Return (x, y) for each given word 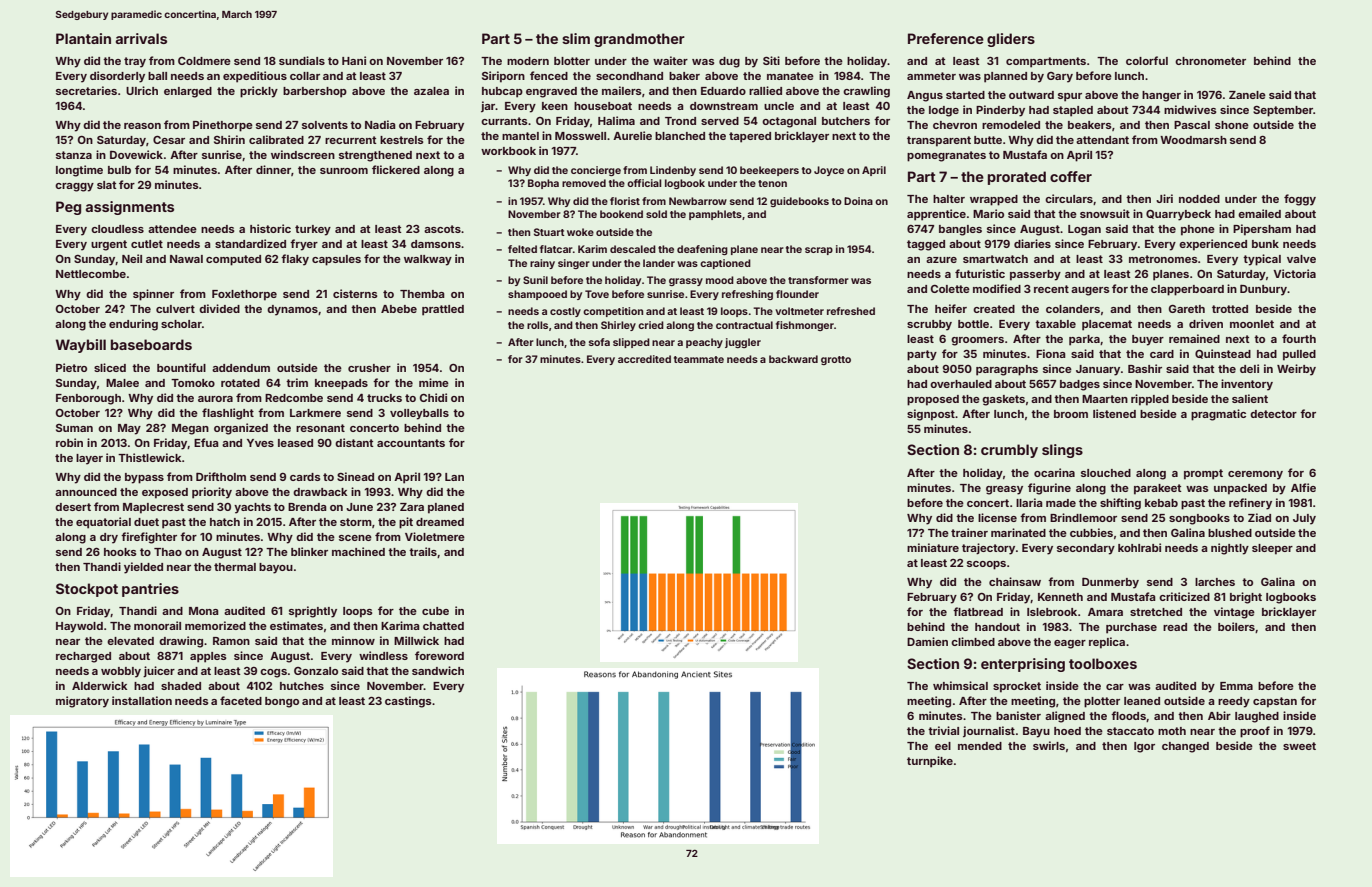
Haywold (79, 627)
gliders (1011, 40)
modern (528, 61)
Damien (927, 641)
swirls (1049, 745)
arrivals (141, 38)
